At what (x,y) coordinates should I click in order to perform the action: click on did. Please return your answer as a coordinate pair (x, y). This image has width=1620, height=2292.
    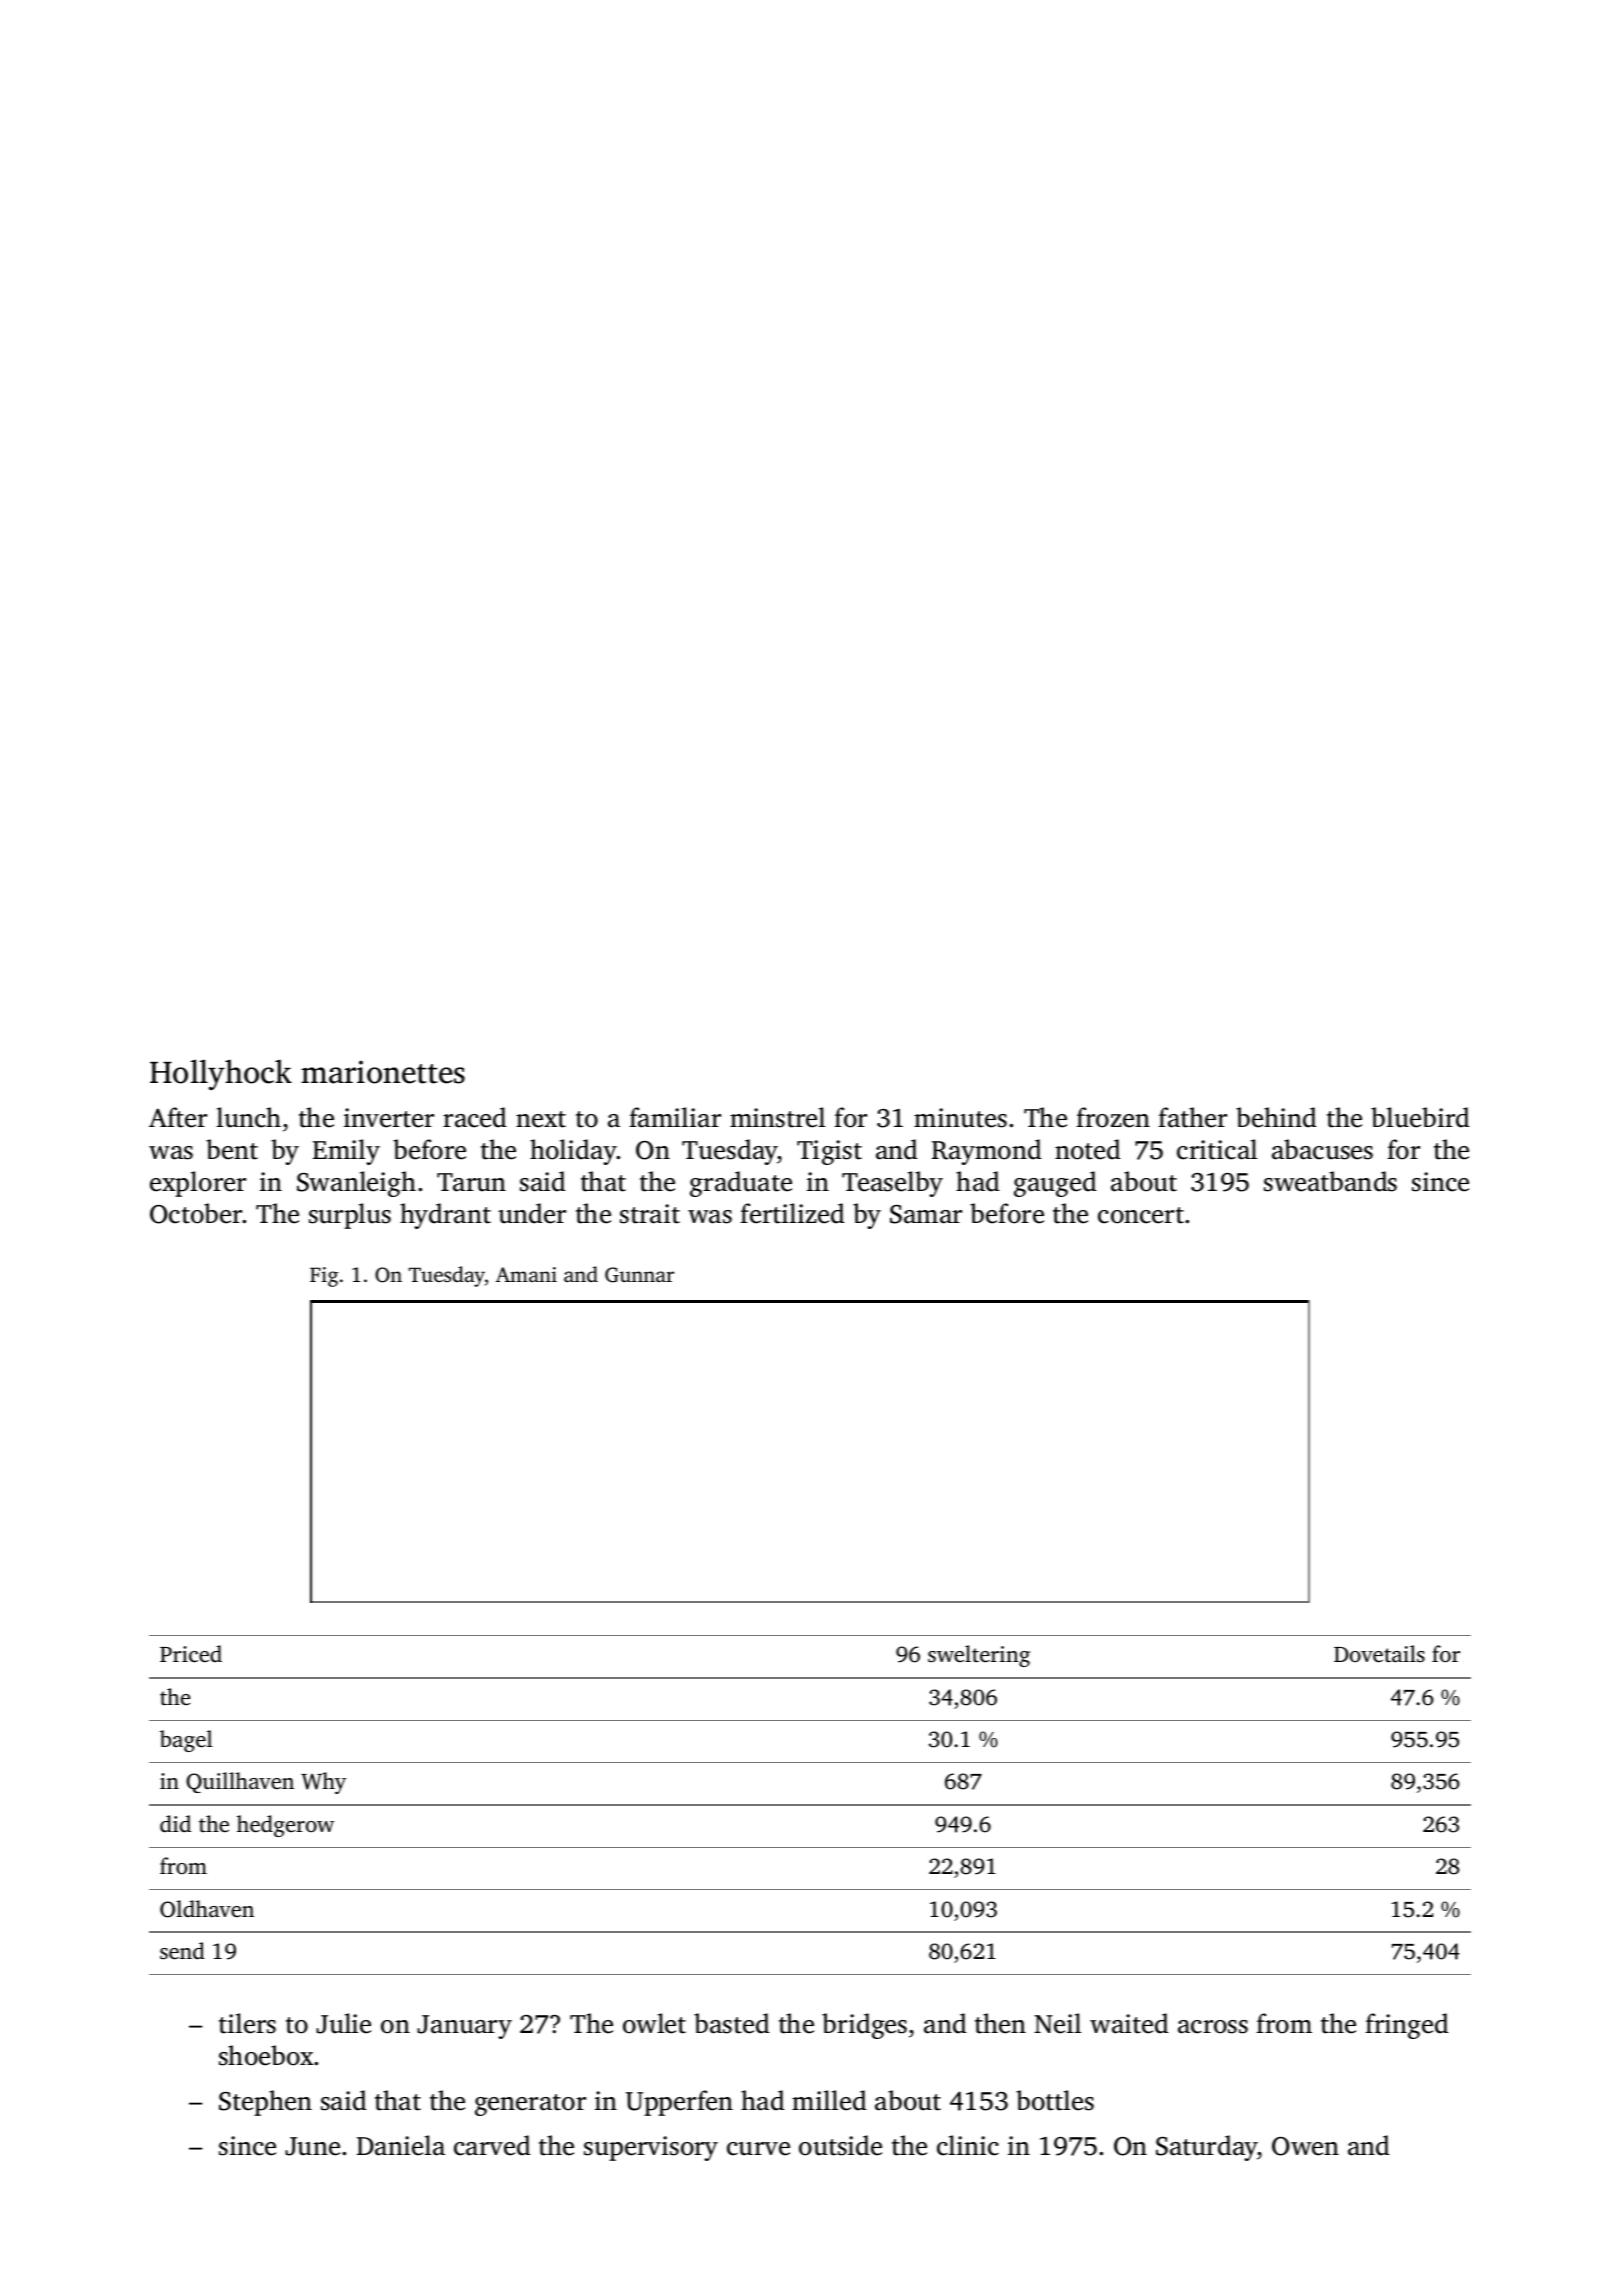
    Looking at the image, I should click on (175, 1824).
